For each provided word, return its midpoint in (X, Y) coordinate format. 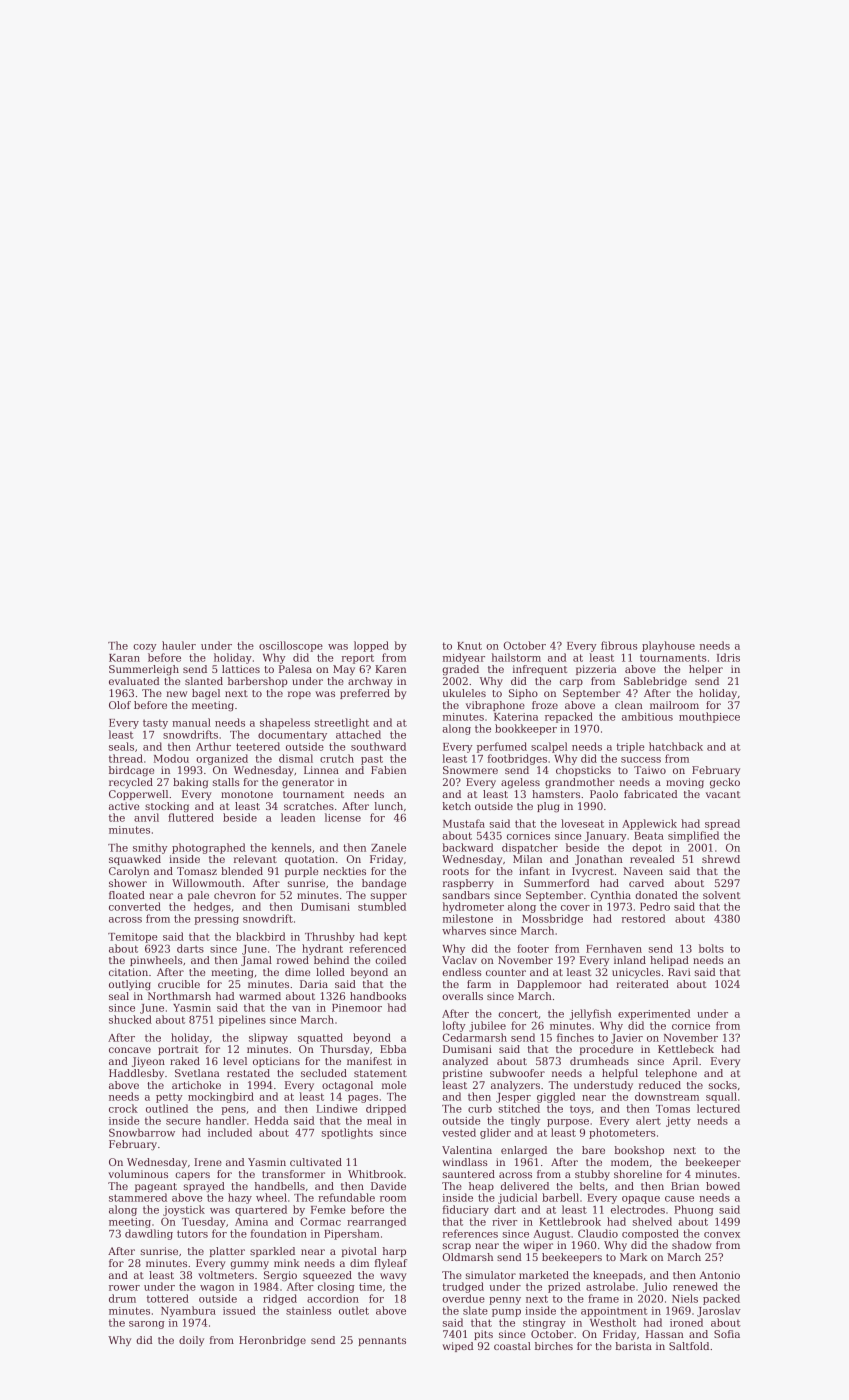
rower (124, 1288)
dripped (386, 1109)
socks (723, 1085)
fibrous (619, 645)
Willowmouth (206, 883)
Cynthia (611, 896)
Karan (124, 658)
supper (389, 897)
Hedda (272, 1120)
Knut (469, 646)
